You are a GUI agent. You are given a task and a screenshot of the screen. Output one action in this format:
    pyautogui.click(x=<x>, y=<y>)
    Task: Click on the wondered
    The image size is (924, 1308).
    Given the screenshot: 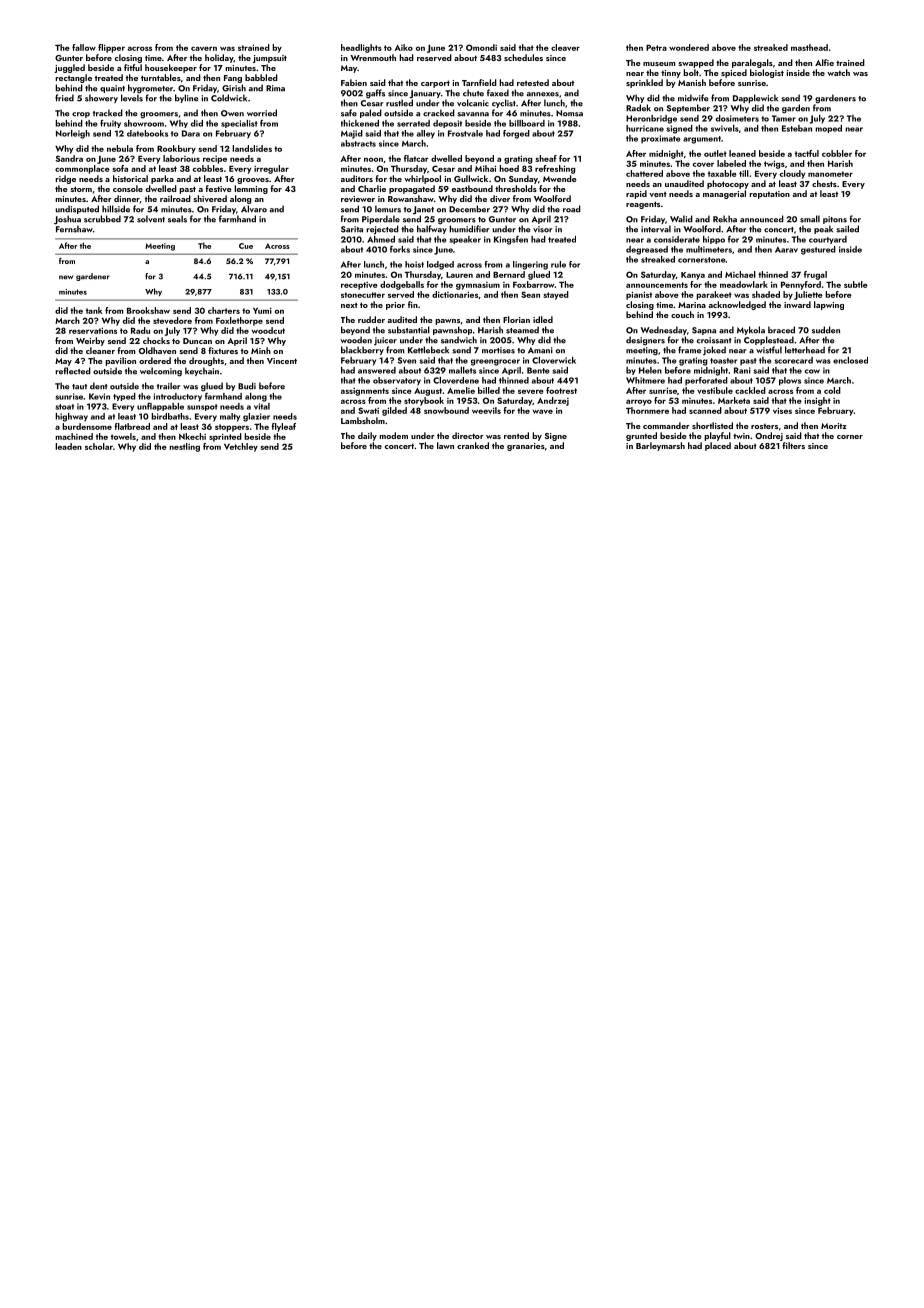 What is the action you would take?
    pyautogui.click(x=689, y=47)
